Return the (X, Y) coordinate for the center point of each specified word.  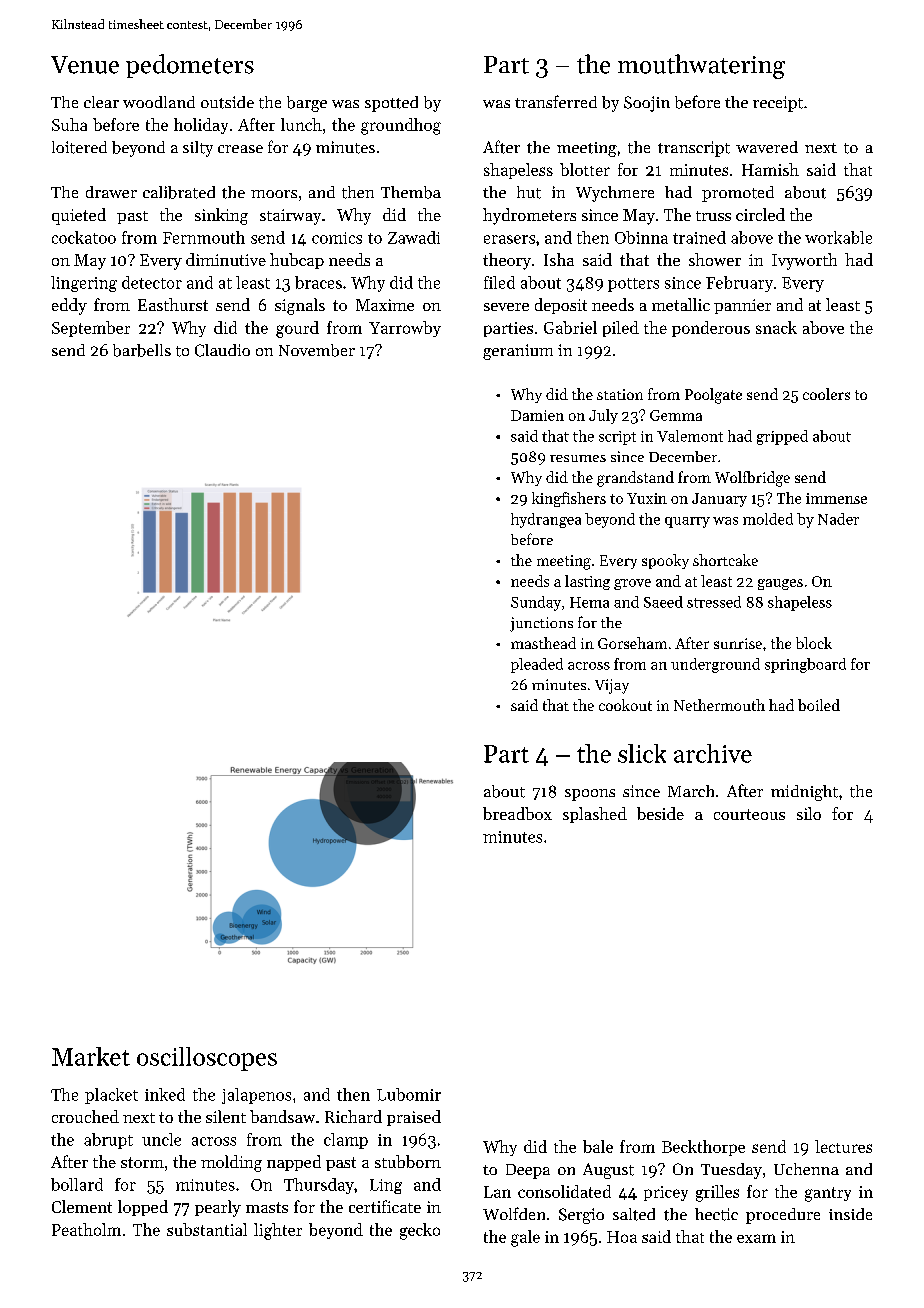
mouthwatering (701, 66)
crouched (85, 1116)
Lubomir (409, 1094)
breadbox (517, 813)
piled (621, 329)
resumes (578, 458)
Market (91, 1056)
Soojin (647, 104)
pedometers (190, 66)
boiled (819, 705)
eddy (69, 306)
